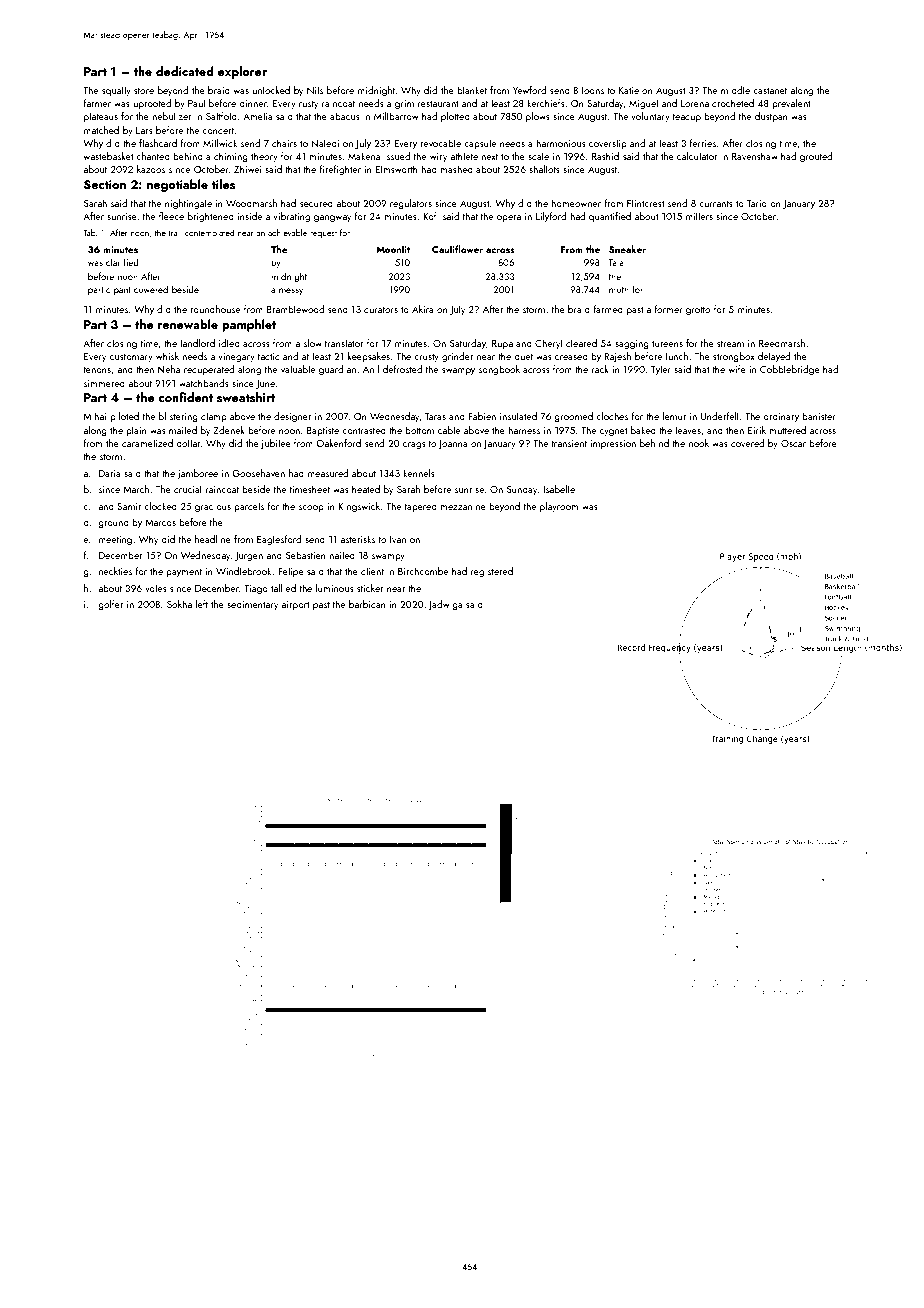  What do you see at coordinates (770, 91) in the page?
I see `castanet` at bounding box center [770, 91].
